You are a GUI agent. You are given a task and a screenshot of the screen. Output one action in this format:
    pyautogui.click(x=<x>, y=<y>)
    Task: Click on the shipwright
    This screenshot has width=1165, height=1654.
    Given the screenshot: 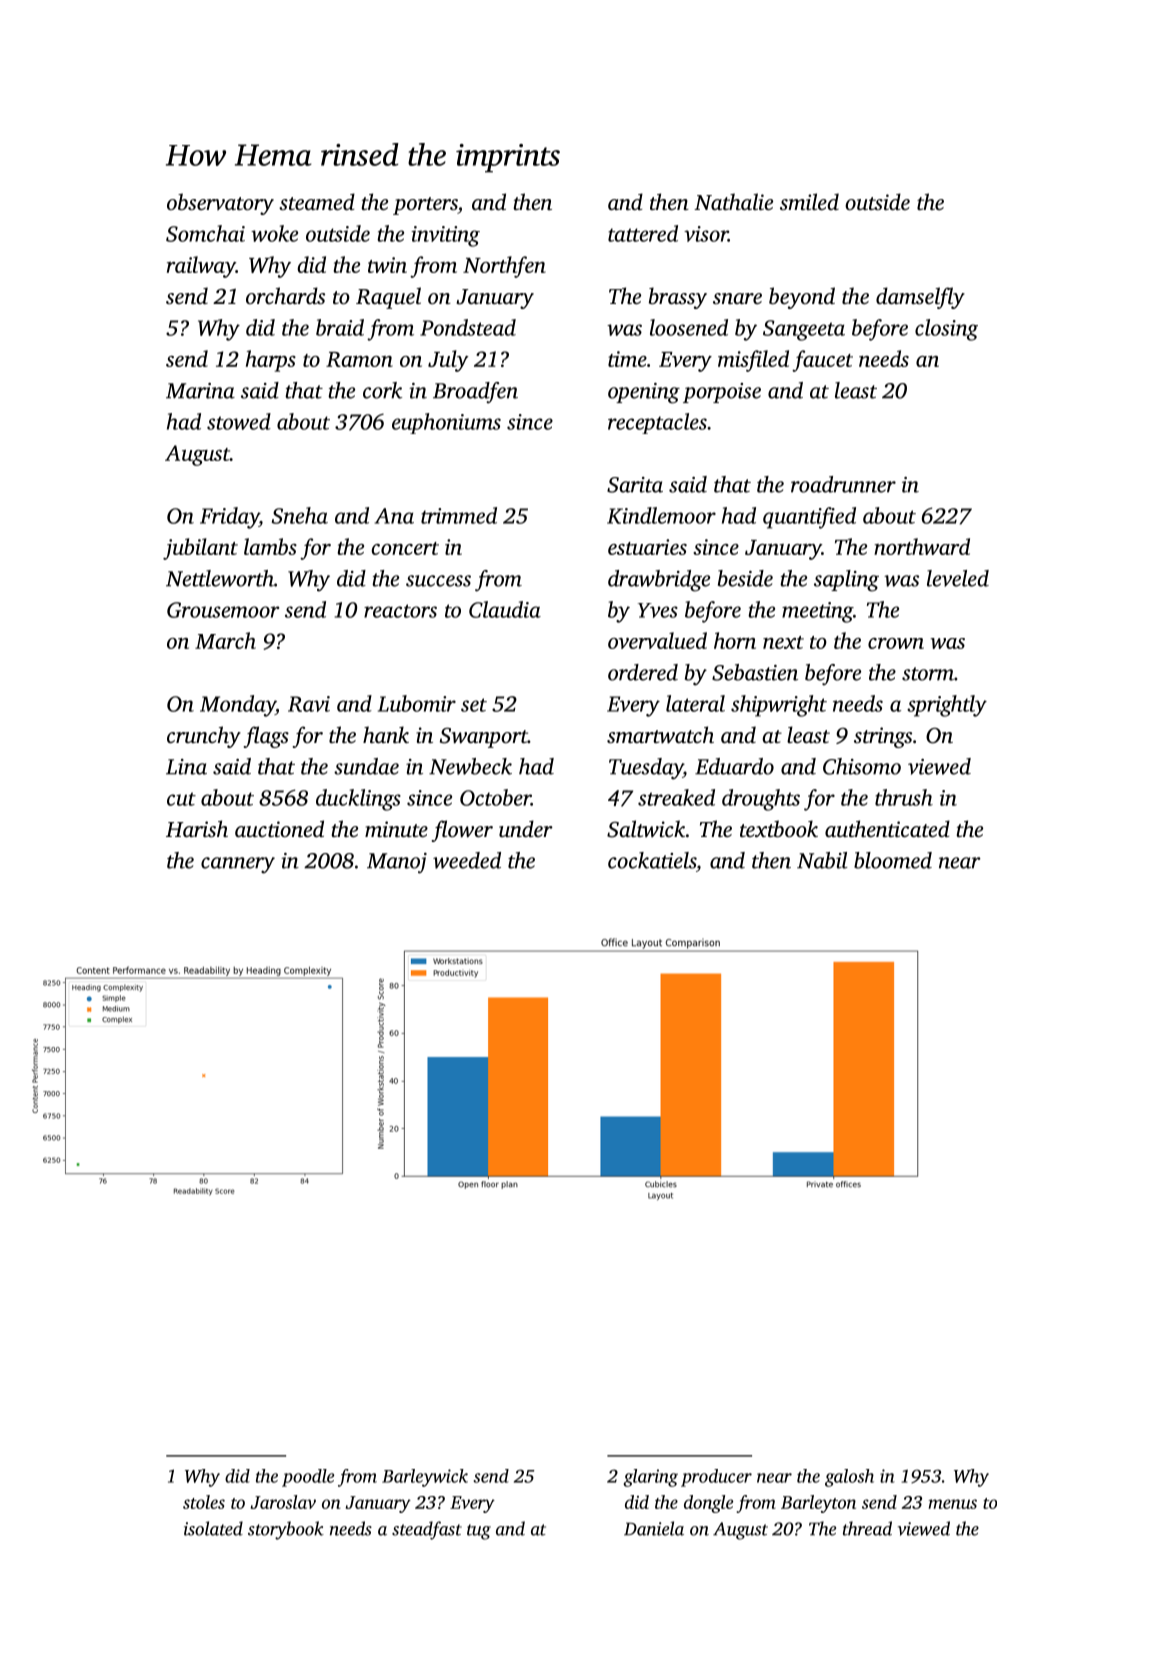 What is the action you would take?
    pyautogui.click(x=779, y=706)
